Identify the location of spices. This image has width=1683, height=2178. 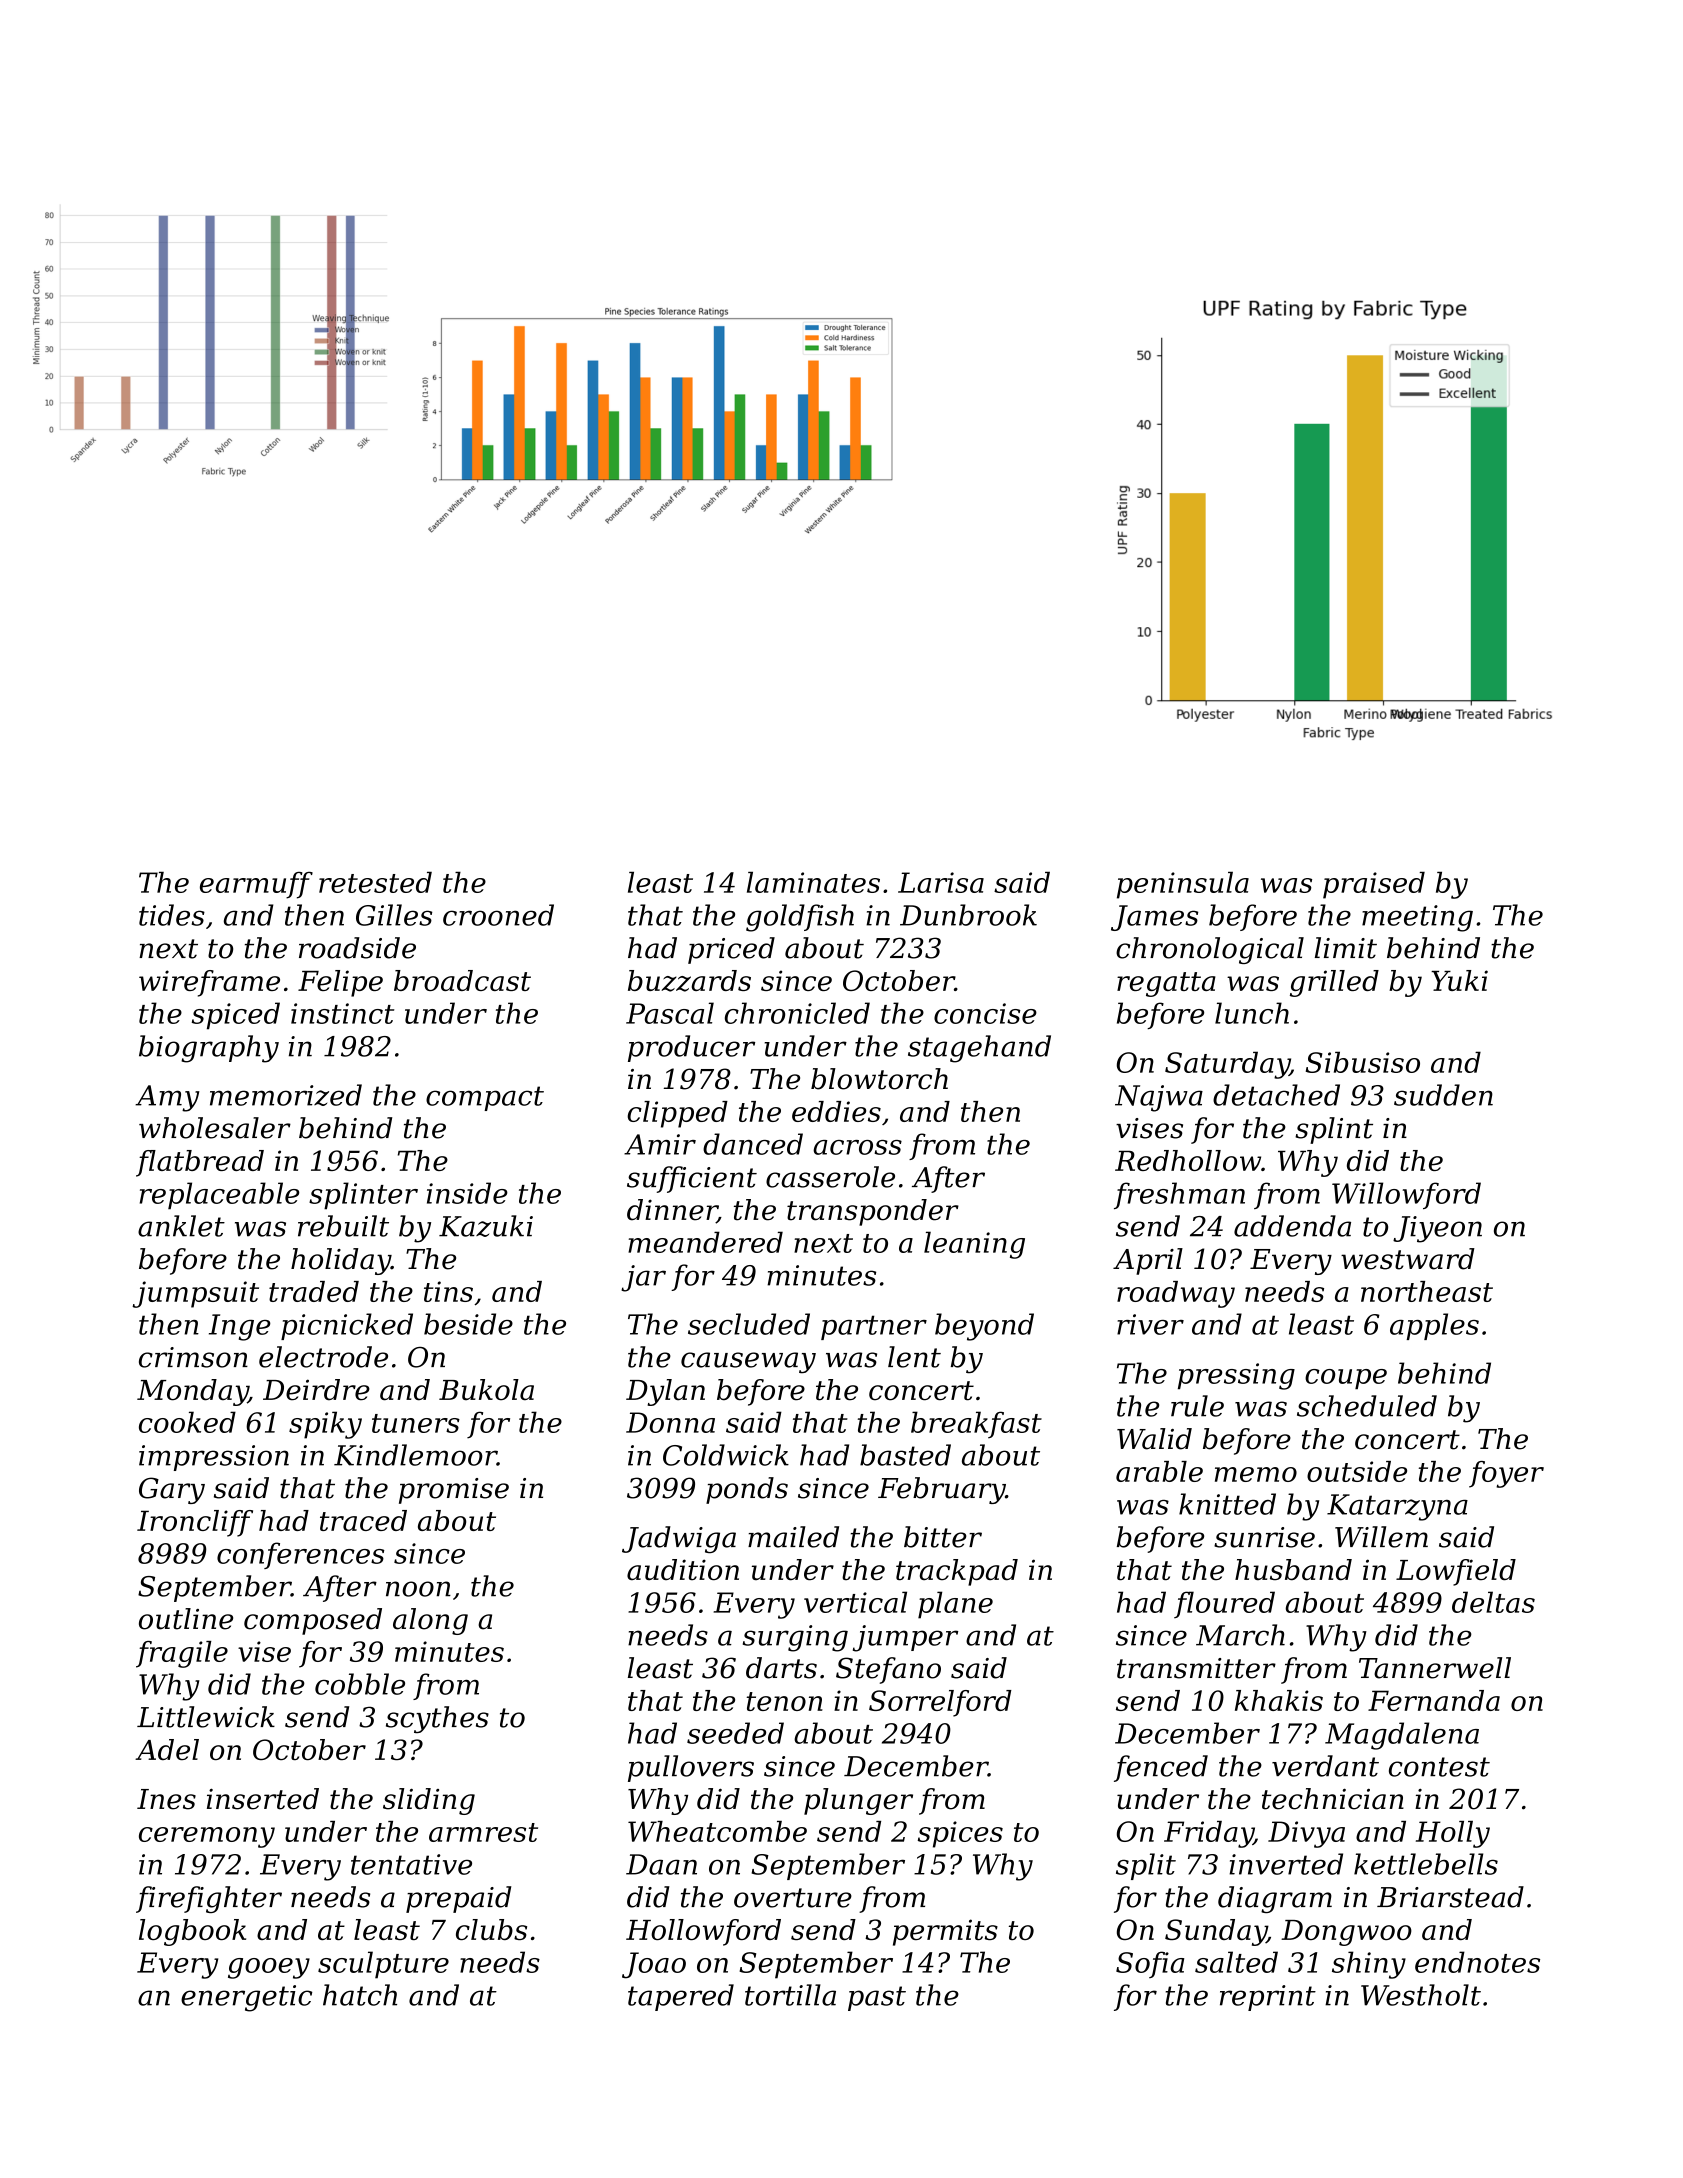
(960, 1834).
